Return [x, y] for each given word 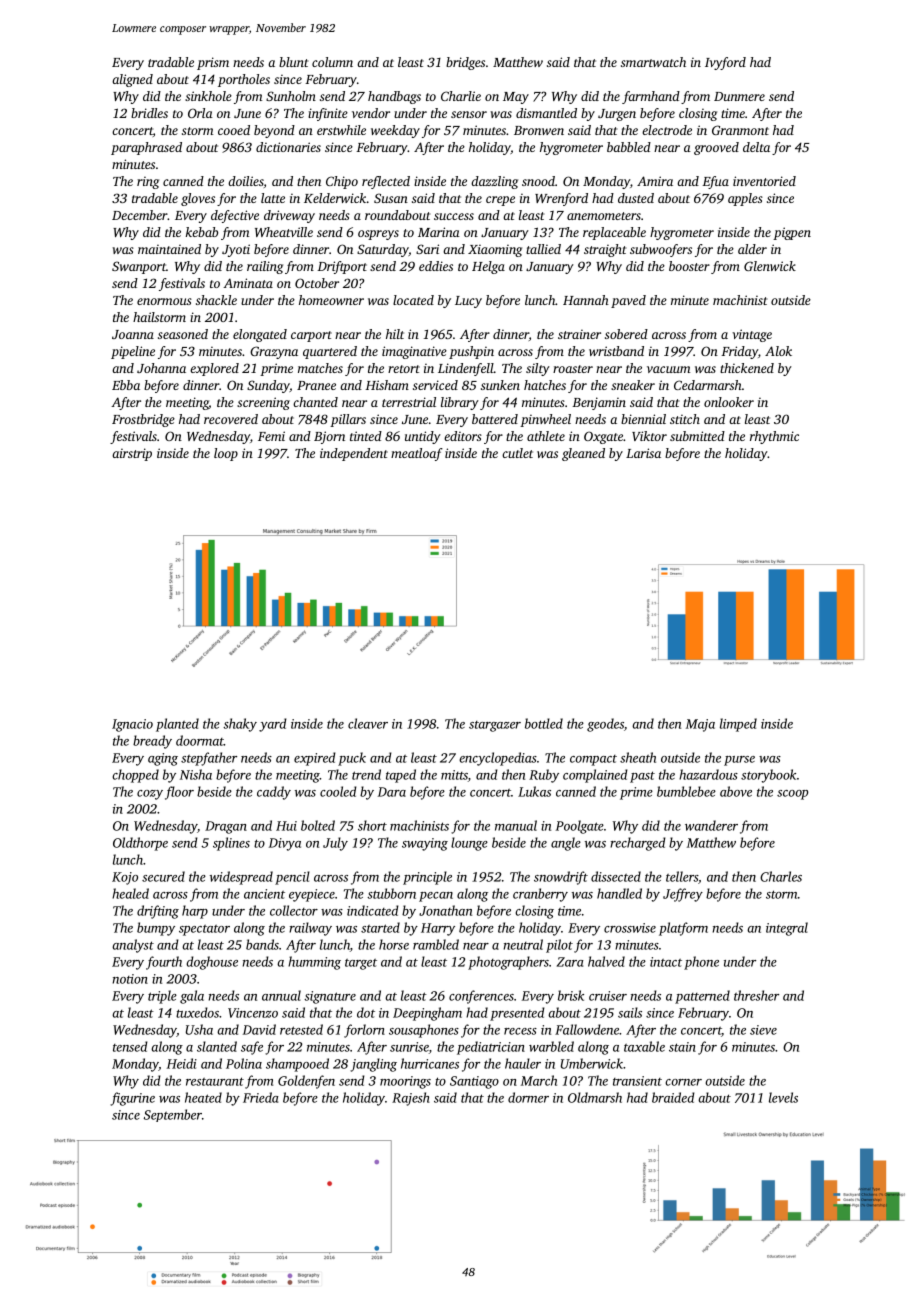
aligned [132, 80]
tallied [543, 249]
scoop [792, 795]
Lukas [534, 791]
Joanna [133, 334]
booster [689, 266]
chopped [135, 776]
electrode [667, 130]
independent [354, 454]
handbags [394, 97]
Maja [700, 725]
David [259, 1029]
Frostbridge [143, 420]
